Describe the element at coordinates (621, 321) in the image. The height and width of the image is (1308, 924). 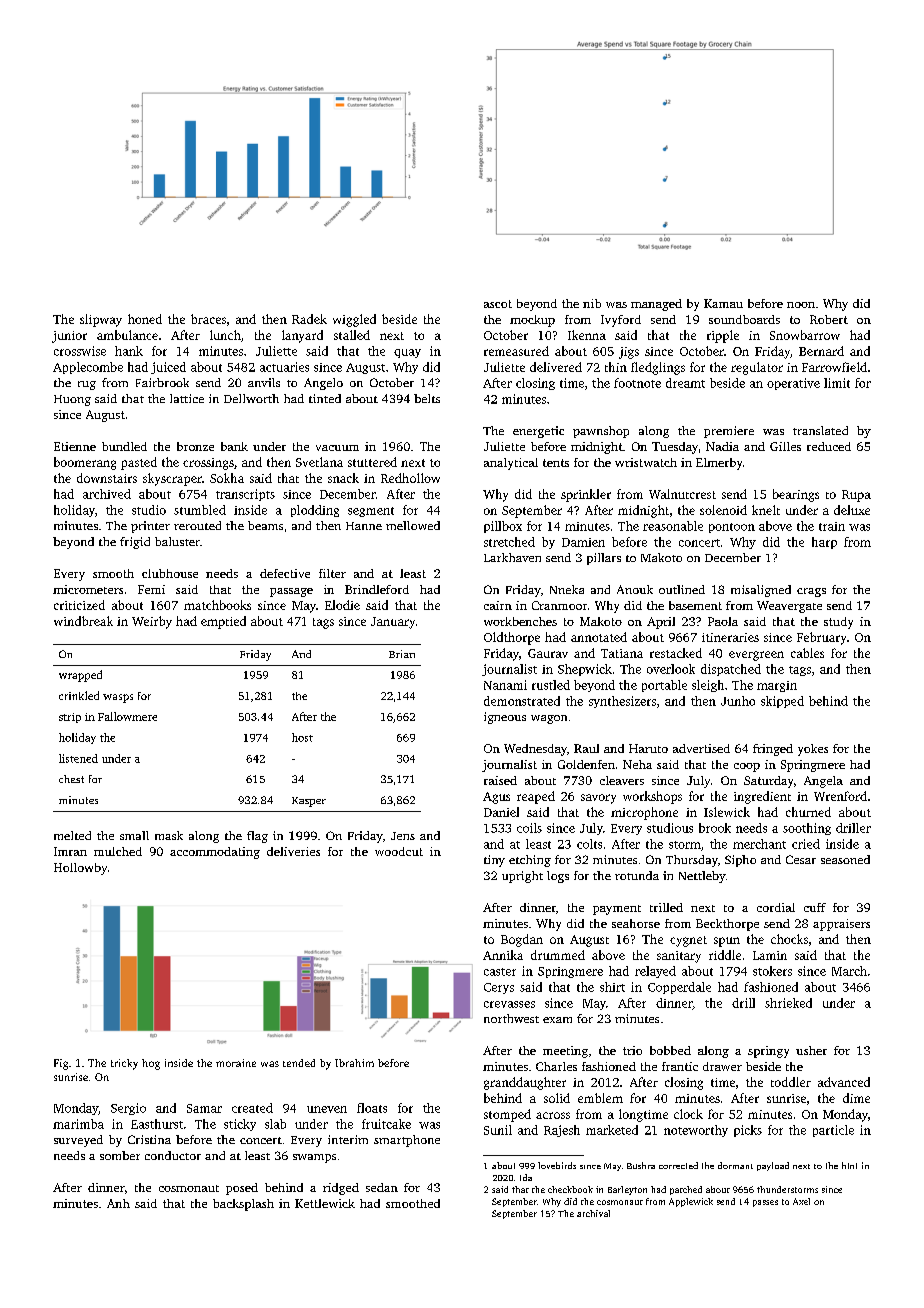
I see `Ivyford` at that location.
